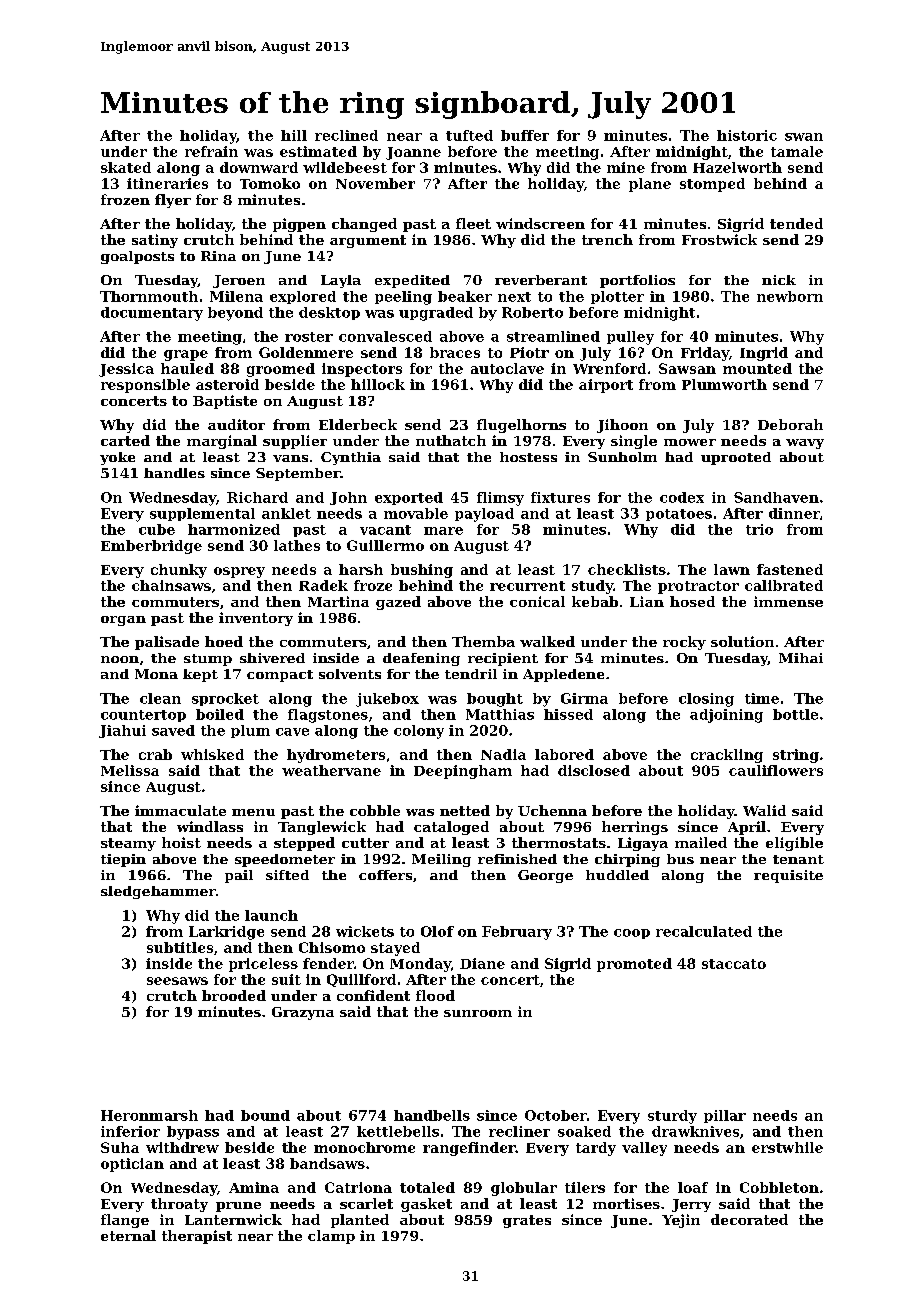  I want to click on staccato, so click(734, 964).
